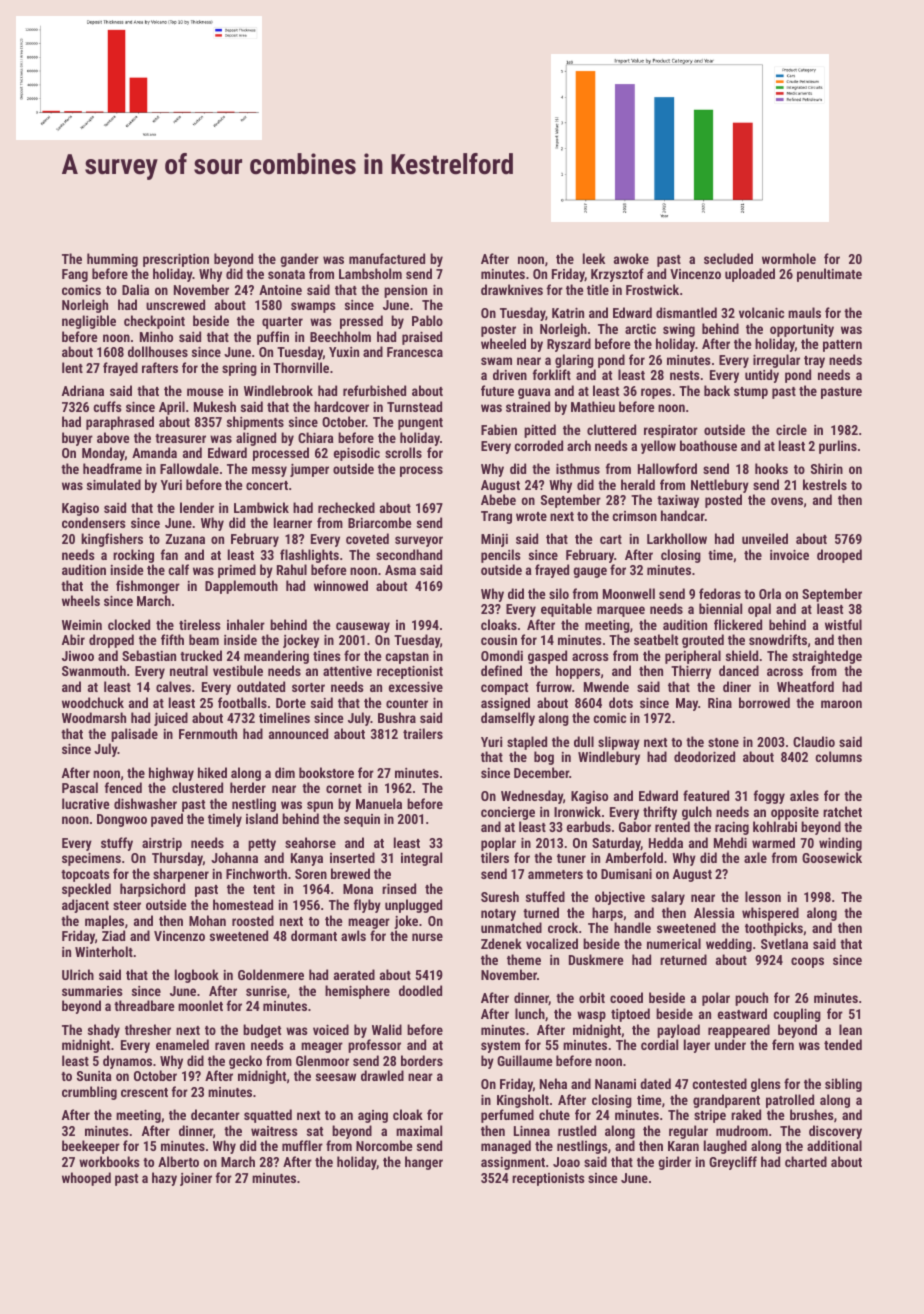  What do you see at coordinates (85, 803) in the page?
I see `lucrative` at bounding box center [85, 803].
